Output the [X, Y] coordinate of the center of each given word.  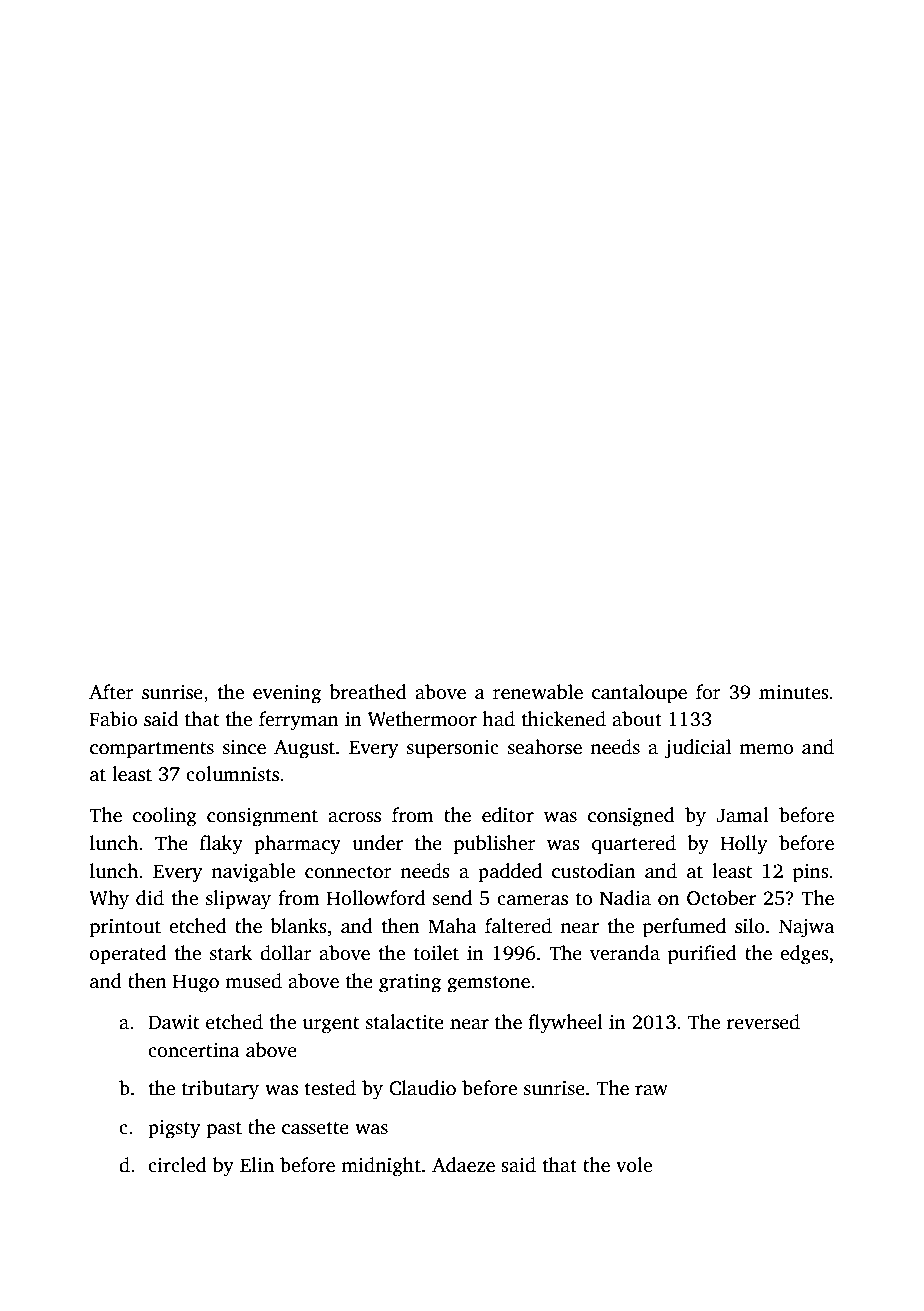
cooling [165, 817]
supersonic [453, 749]
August [304, 749]
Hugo [196, 983]
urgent [331, 1025]
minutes [794, 692]
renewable [538, 692]
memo [766, 749]
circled [177, 1165]
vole [634, 1165]
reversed [763, 1022]
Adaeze [463, 1165]
